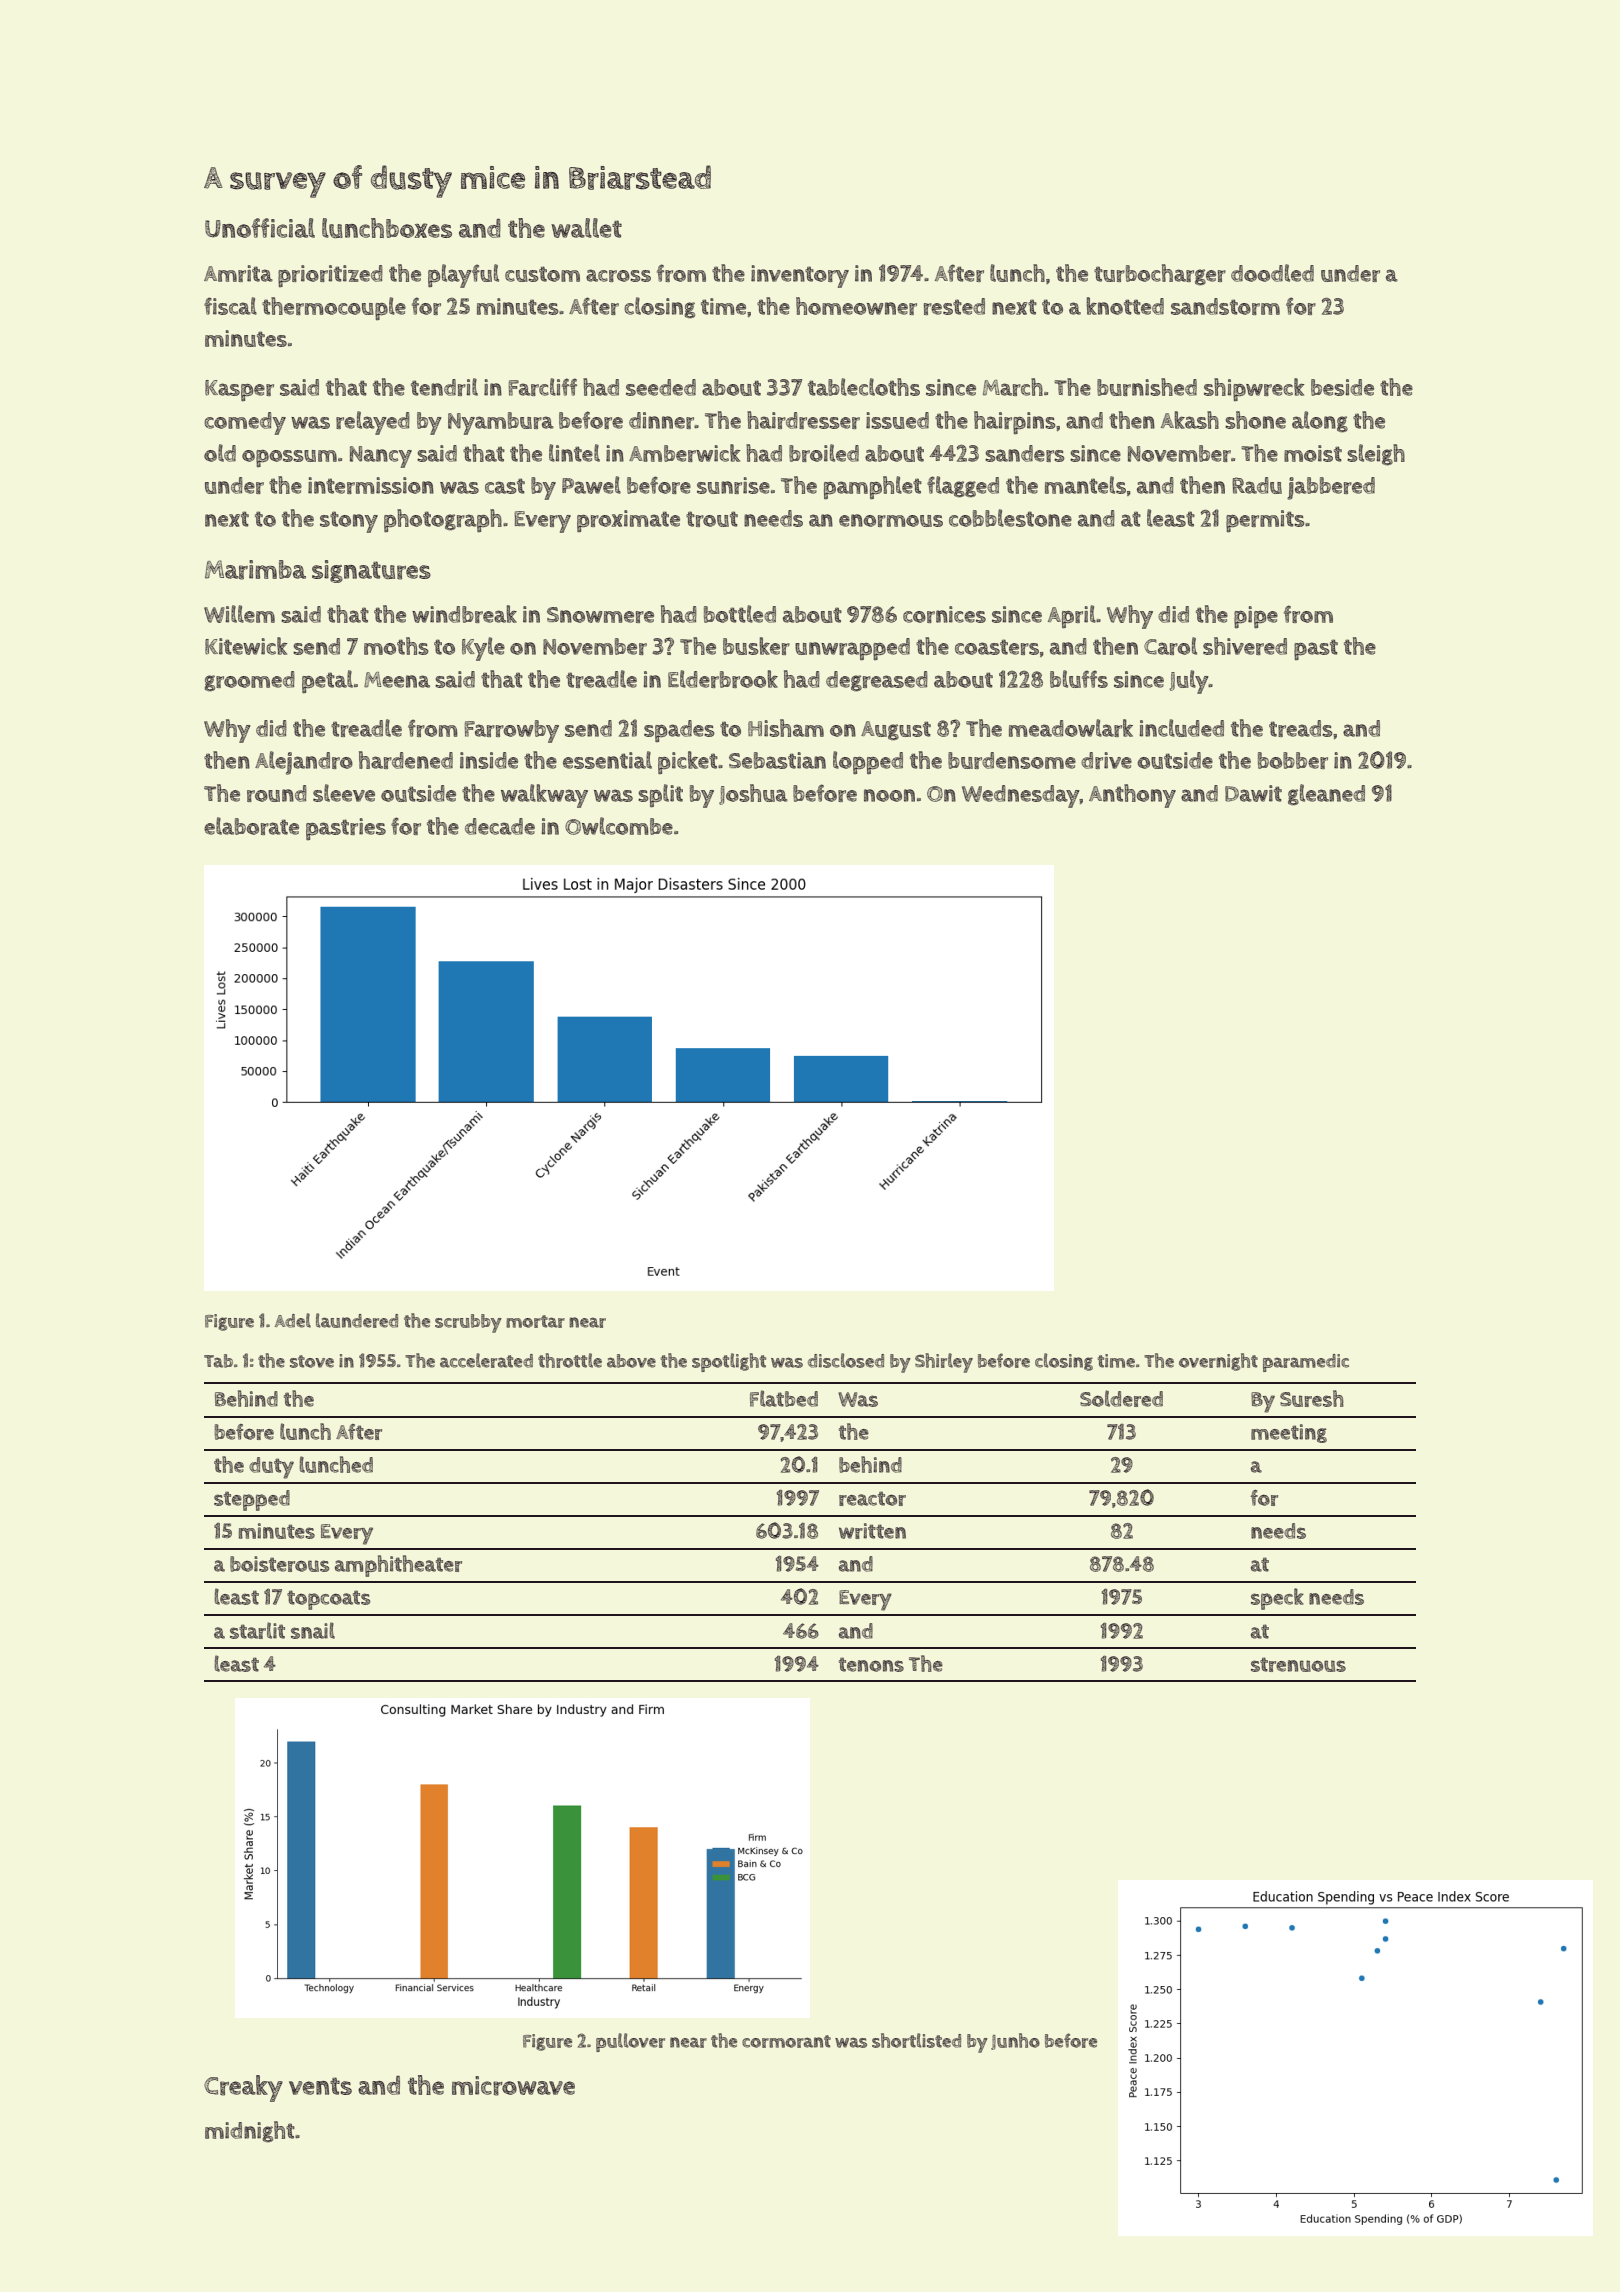 Image resolution: width=1620 pixels, height=2292 pixels. Describe the element at coordinates (1218, 1362) in the screenshot. I see `overnight` at that location.
